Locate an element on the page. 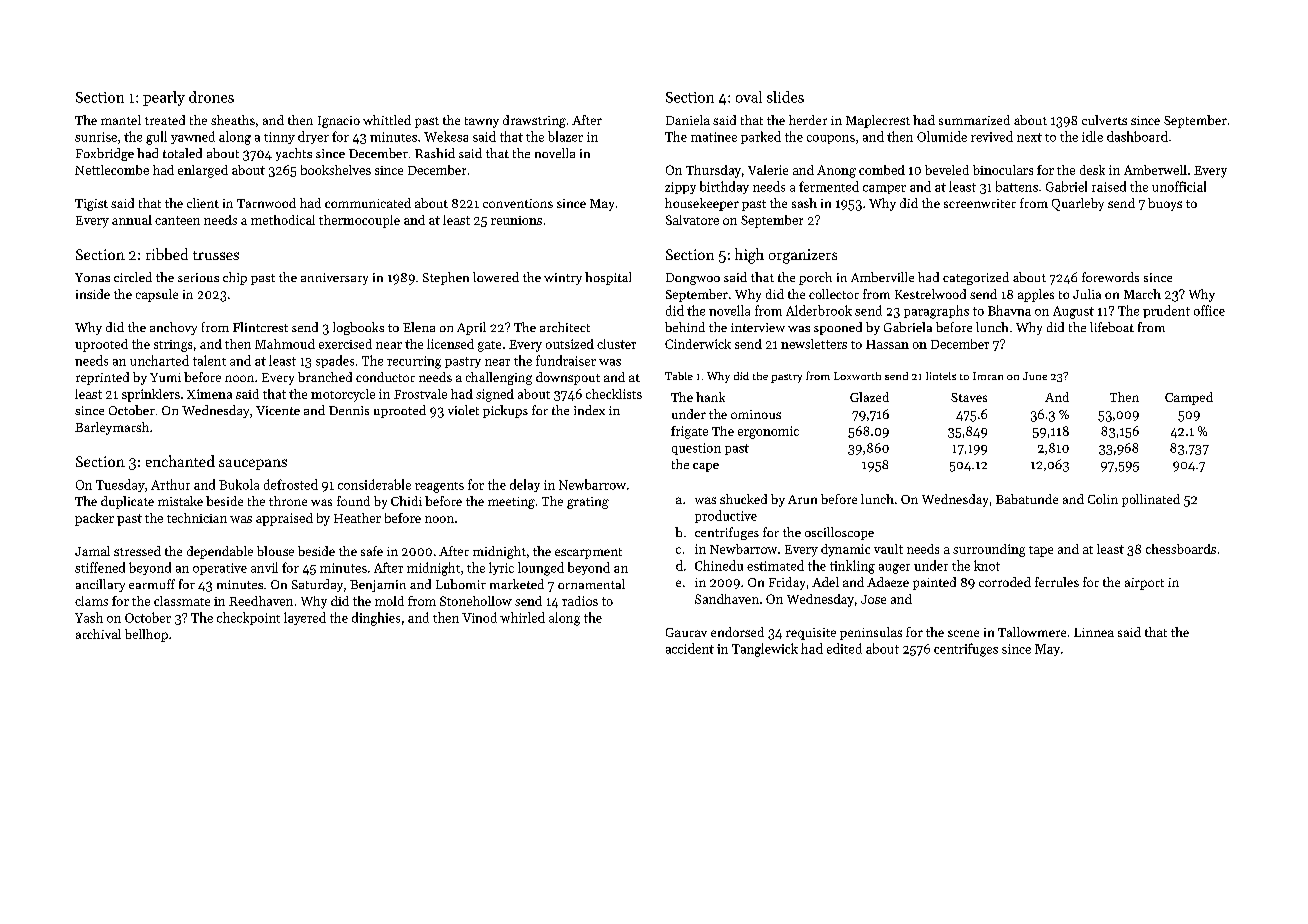 The image size is (1308, 924). drones is located at coordinates (211, 97).
